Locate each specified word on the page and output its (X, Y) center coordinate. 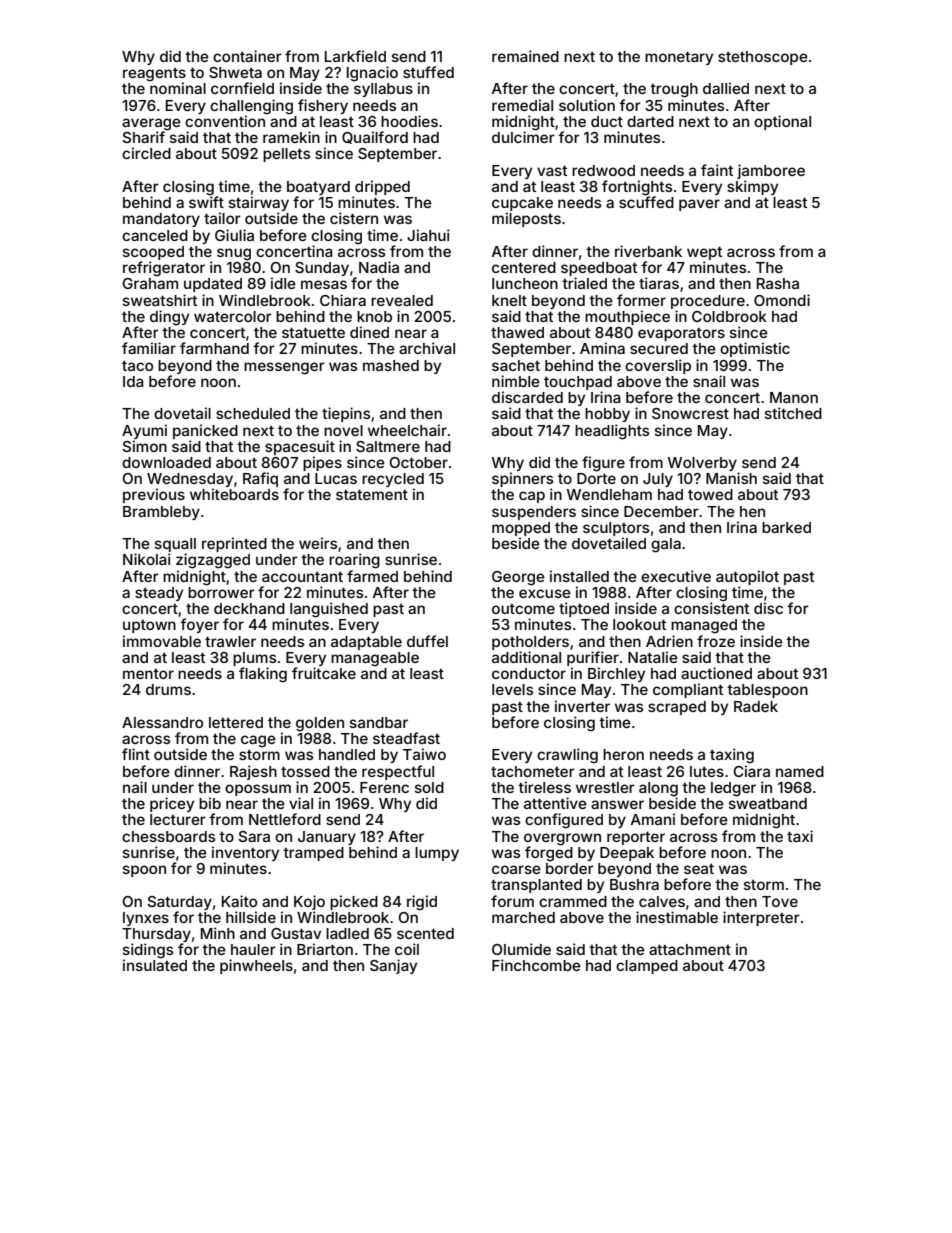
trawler (230, 641)
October (419, 462)
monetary (679, 58)
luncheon (525, 283)
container (247, 56)
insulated (155, 965)
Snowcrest (690, 413)
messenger (284, 368)
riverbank (648, 251)
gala (666, 545)
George (518, 578)
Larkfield (355, 56)
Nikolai (147, 559)
